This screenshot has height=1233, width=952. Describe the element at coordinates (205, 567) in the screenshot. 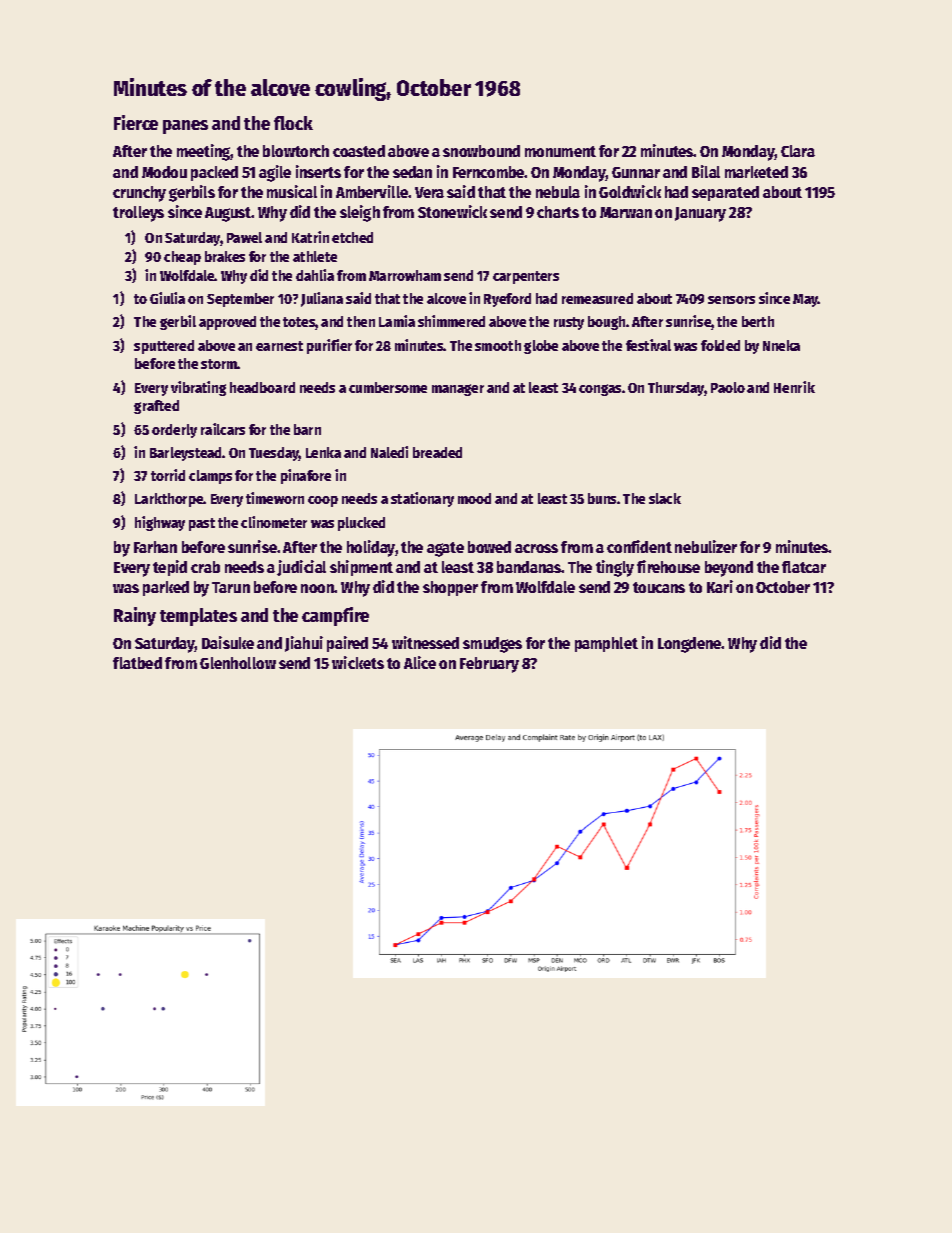

I see `crab` at that location.
